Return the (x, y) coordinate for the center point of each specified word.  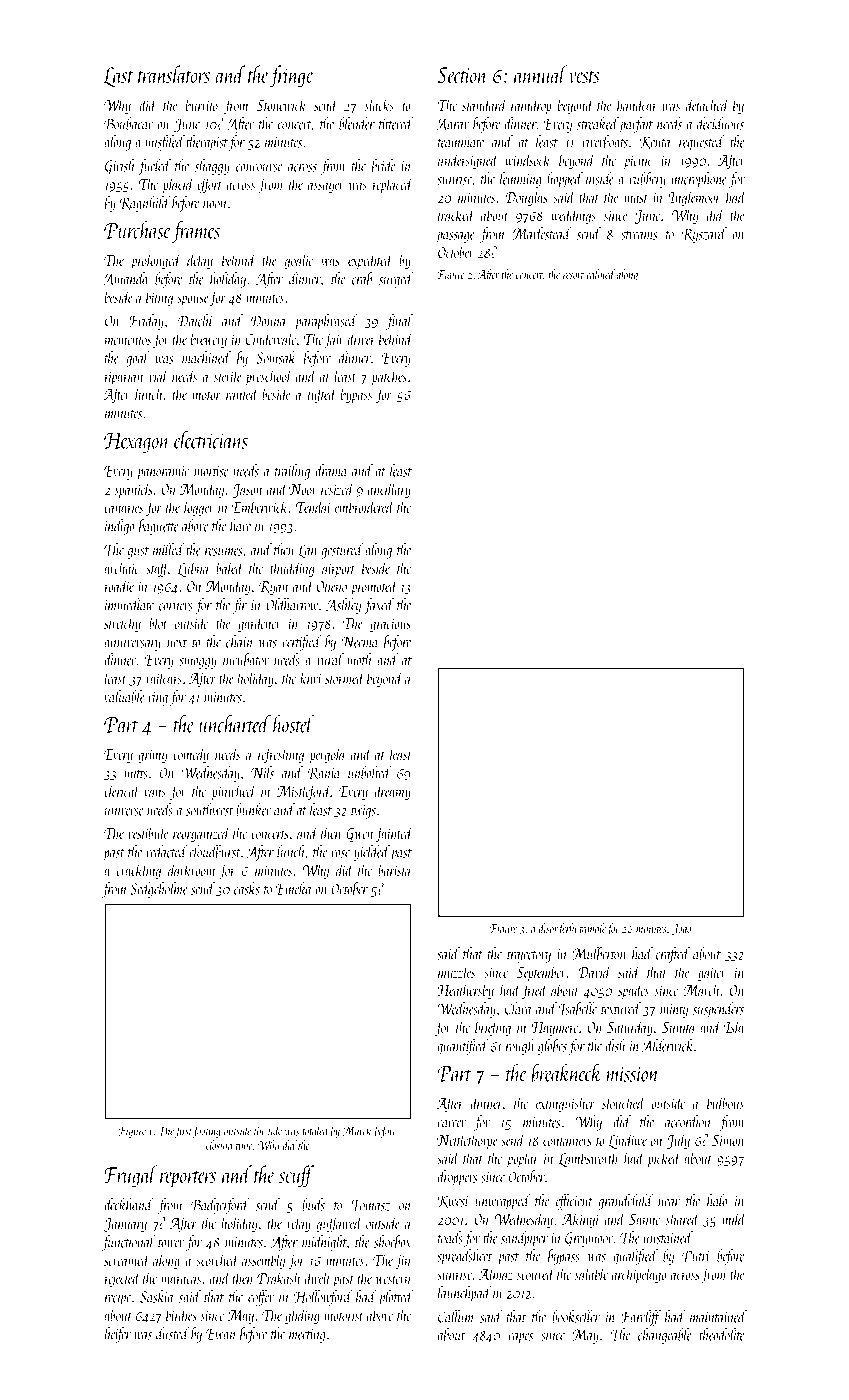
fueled (154, 167)
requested (702, 143)
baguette (159, 527)
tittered (396, 123)
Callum (456, 1316)
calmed (600, 274)
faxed (379, 606)
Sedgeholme (159, 890)
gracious (390, 625)
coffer (261, 1298)
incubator (246, 659)
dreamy (392, 792)
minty (674, 1011)
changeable (665, 1336)
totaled (316, 1130)
